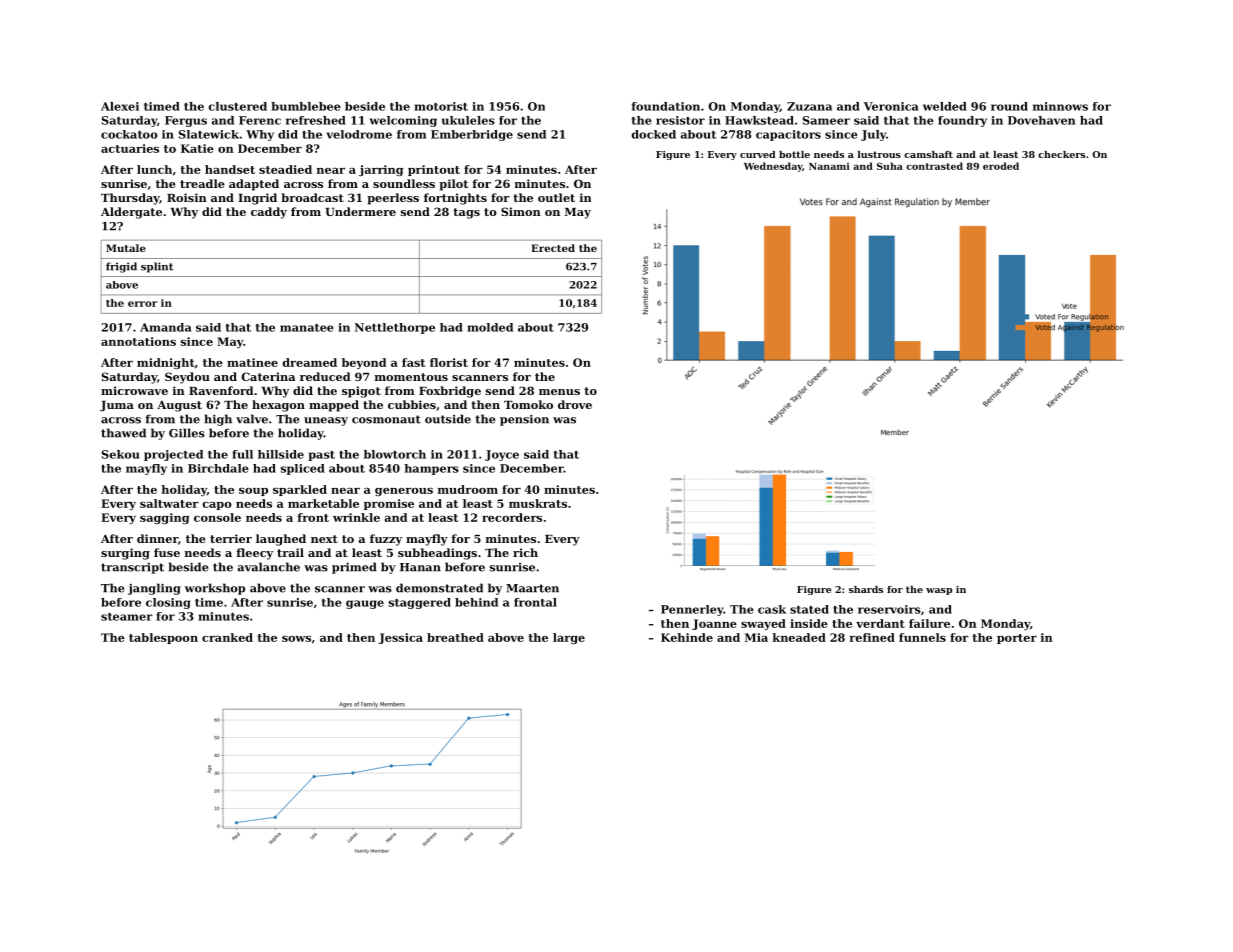 The width and height of the document is (1233, 952). I want to click on full, so click(242, 454).
